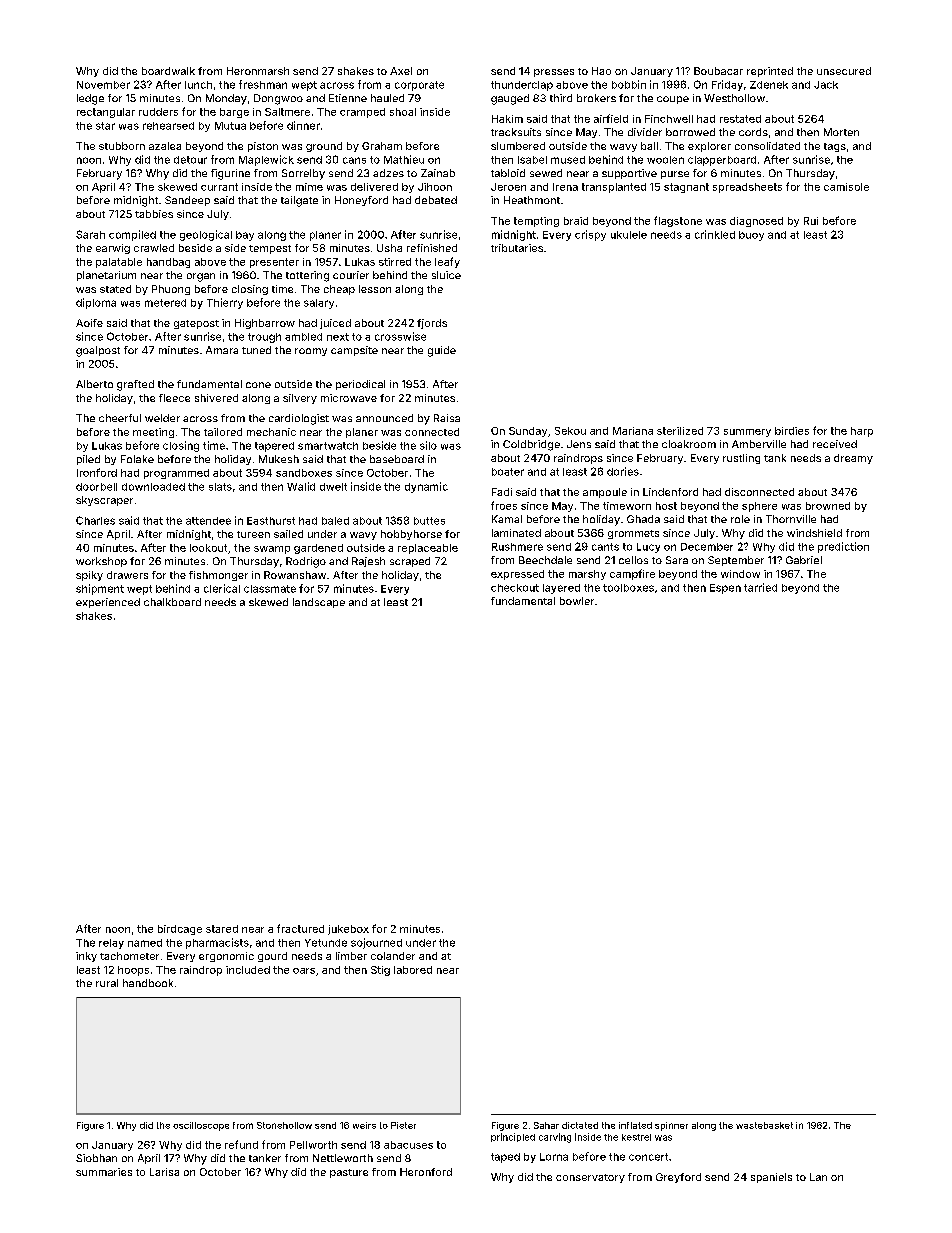 Image resolution: width=952 pixels, height=1233 pixels. What do you see at coordinates (432, 324) in the screenshot?
I see `fjords` at bounding box center [432, 324].
